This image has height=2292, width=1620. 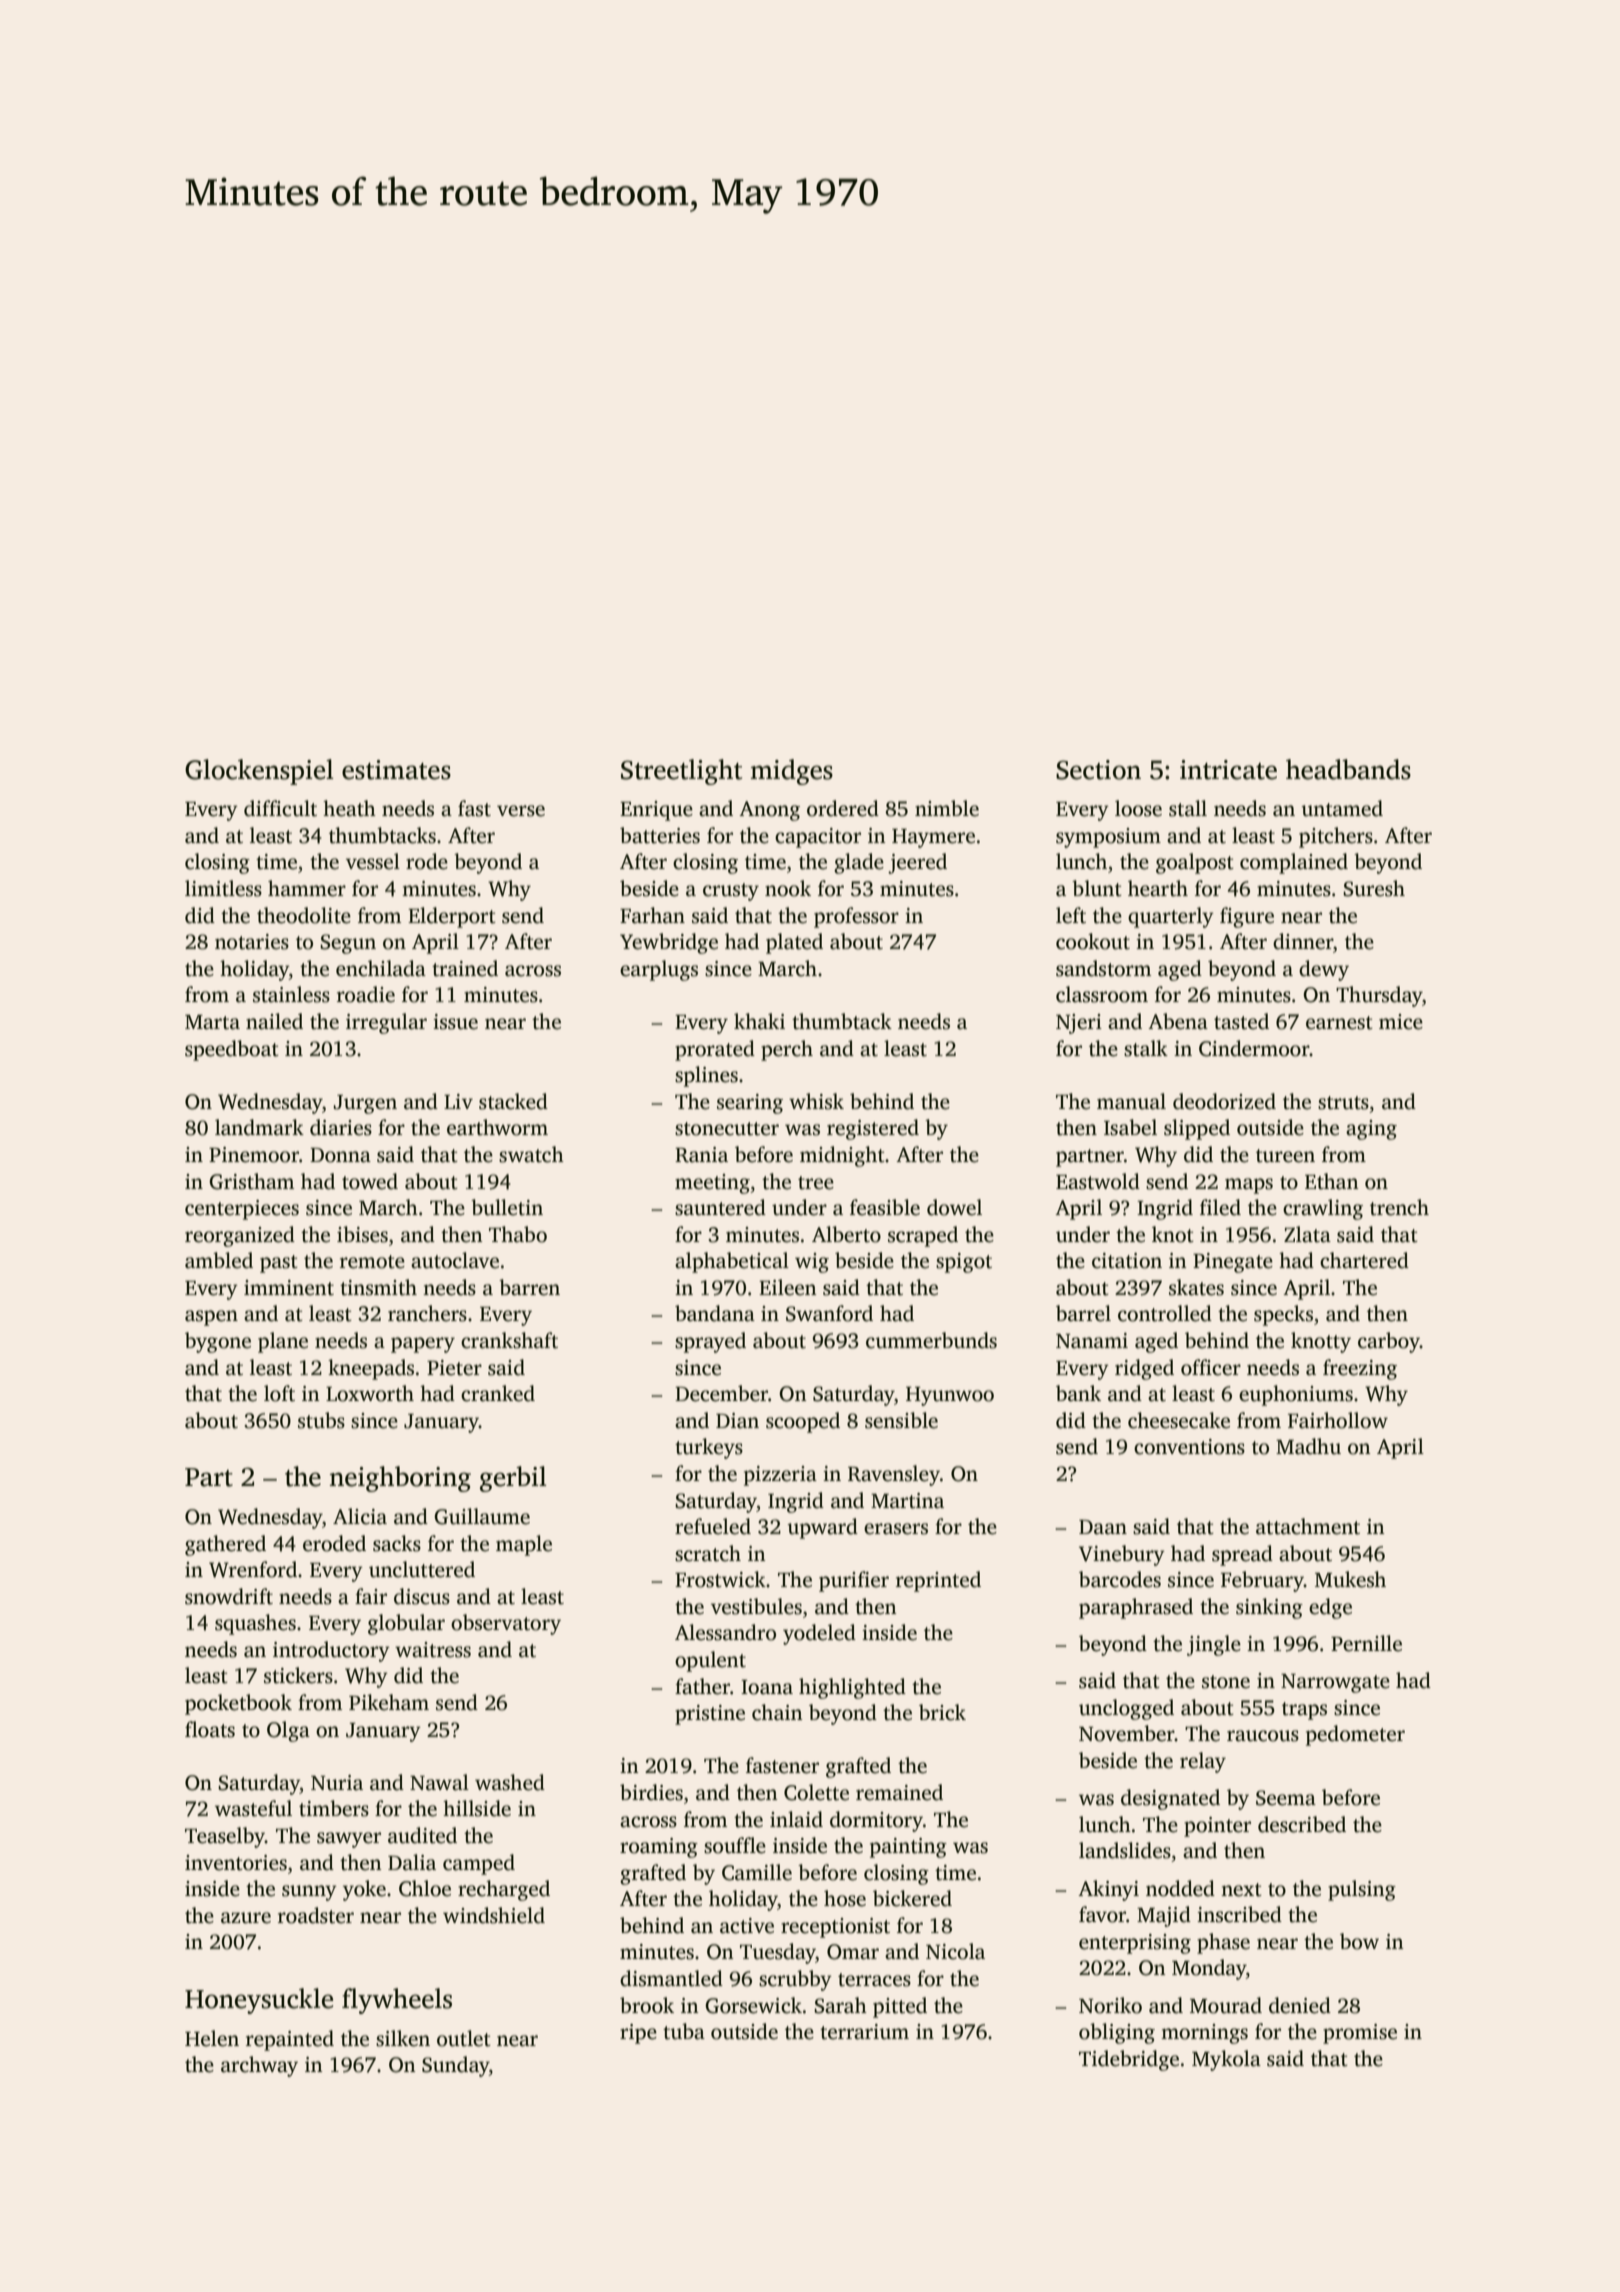 I want to click on aging, so click(x=1371, y=1130).
